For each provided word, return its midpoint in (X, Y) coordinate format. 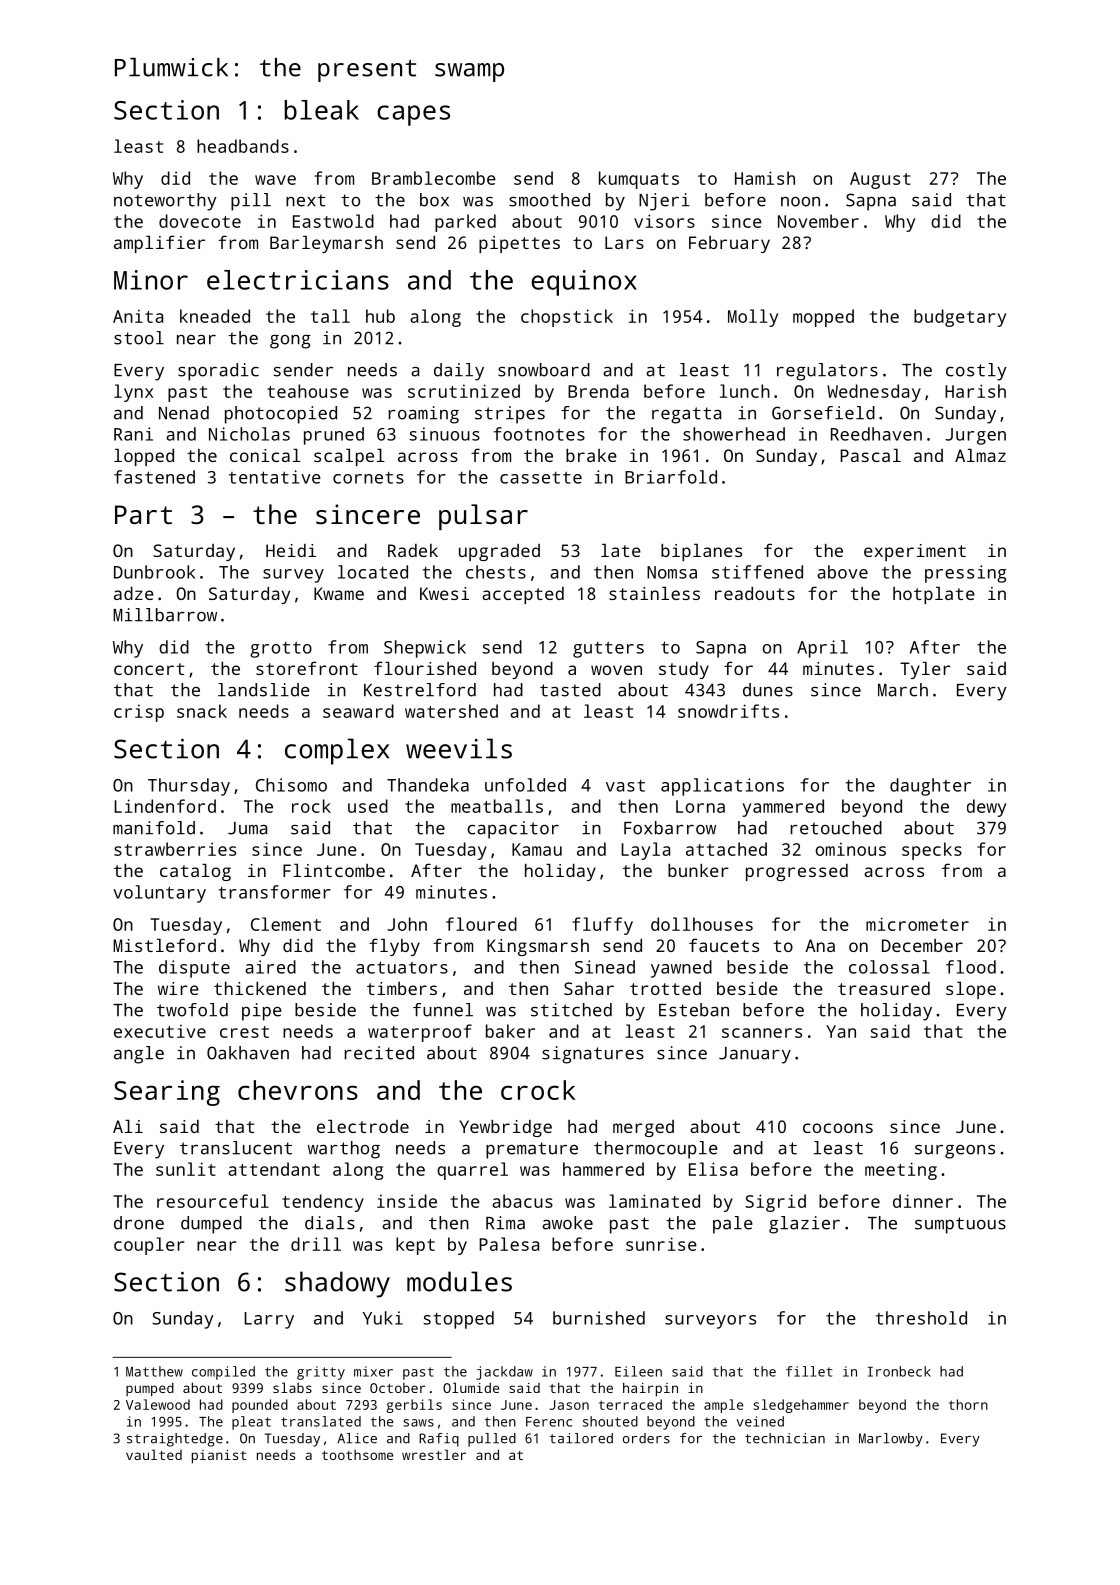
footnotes (539, 434)
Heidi (291, 550)
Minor (151, 280)
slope (971, 990)
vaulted (154, 1454)
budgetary (960, 318)
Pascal (870, 455)
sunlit (186, 1169)
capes (413, 115)
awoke (567, 1223)
